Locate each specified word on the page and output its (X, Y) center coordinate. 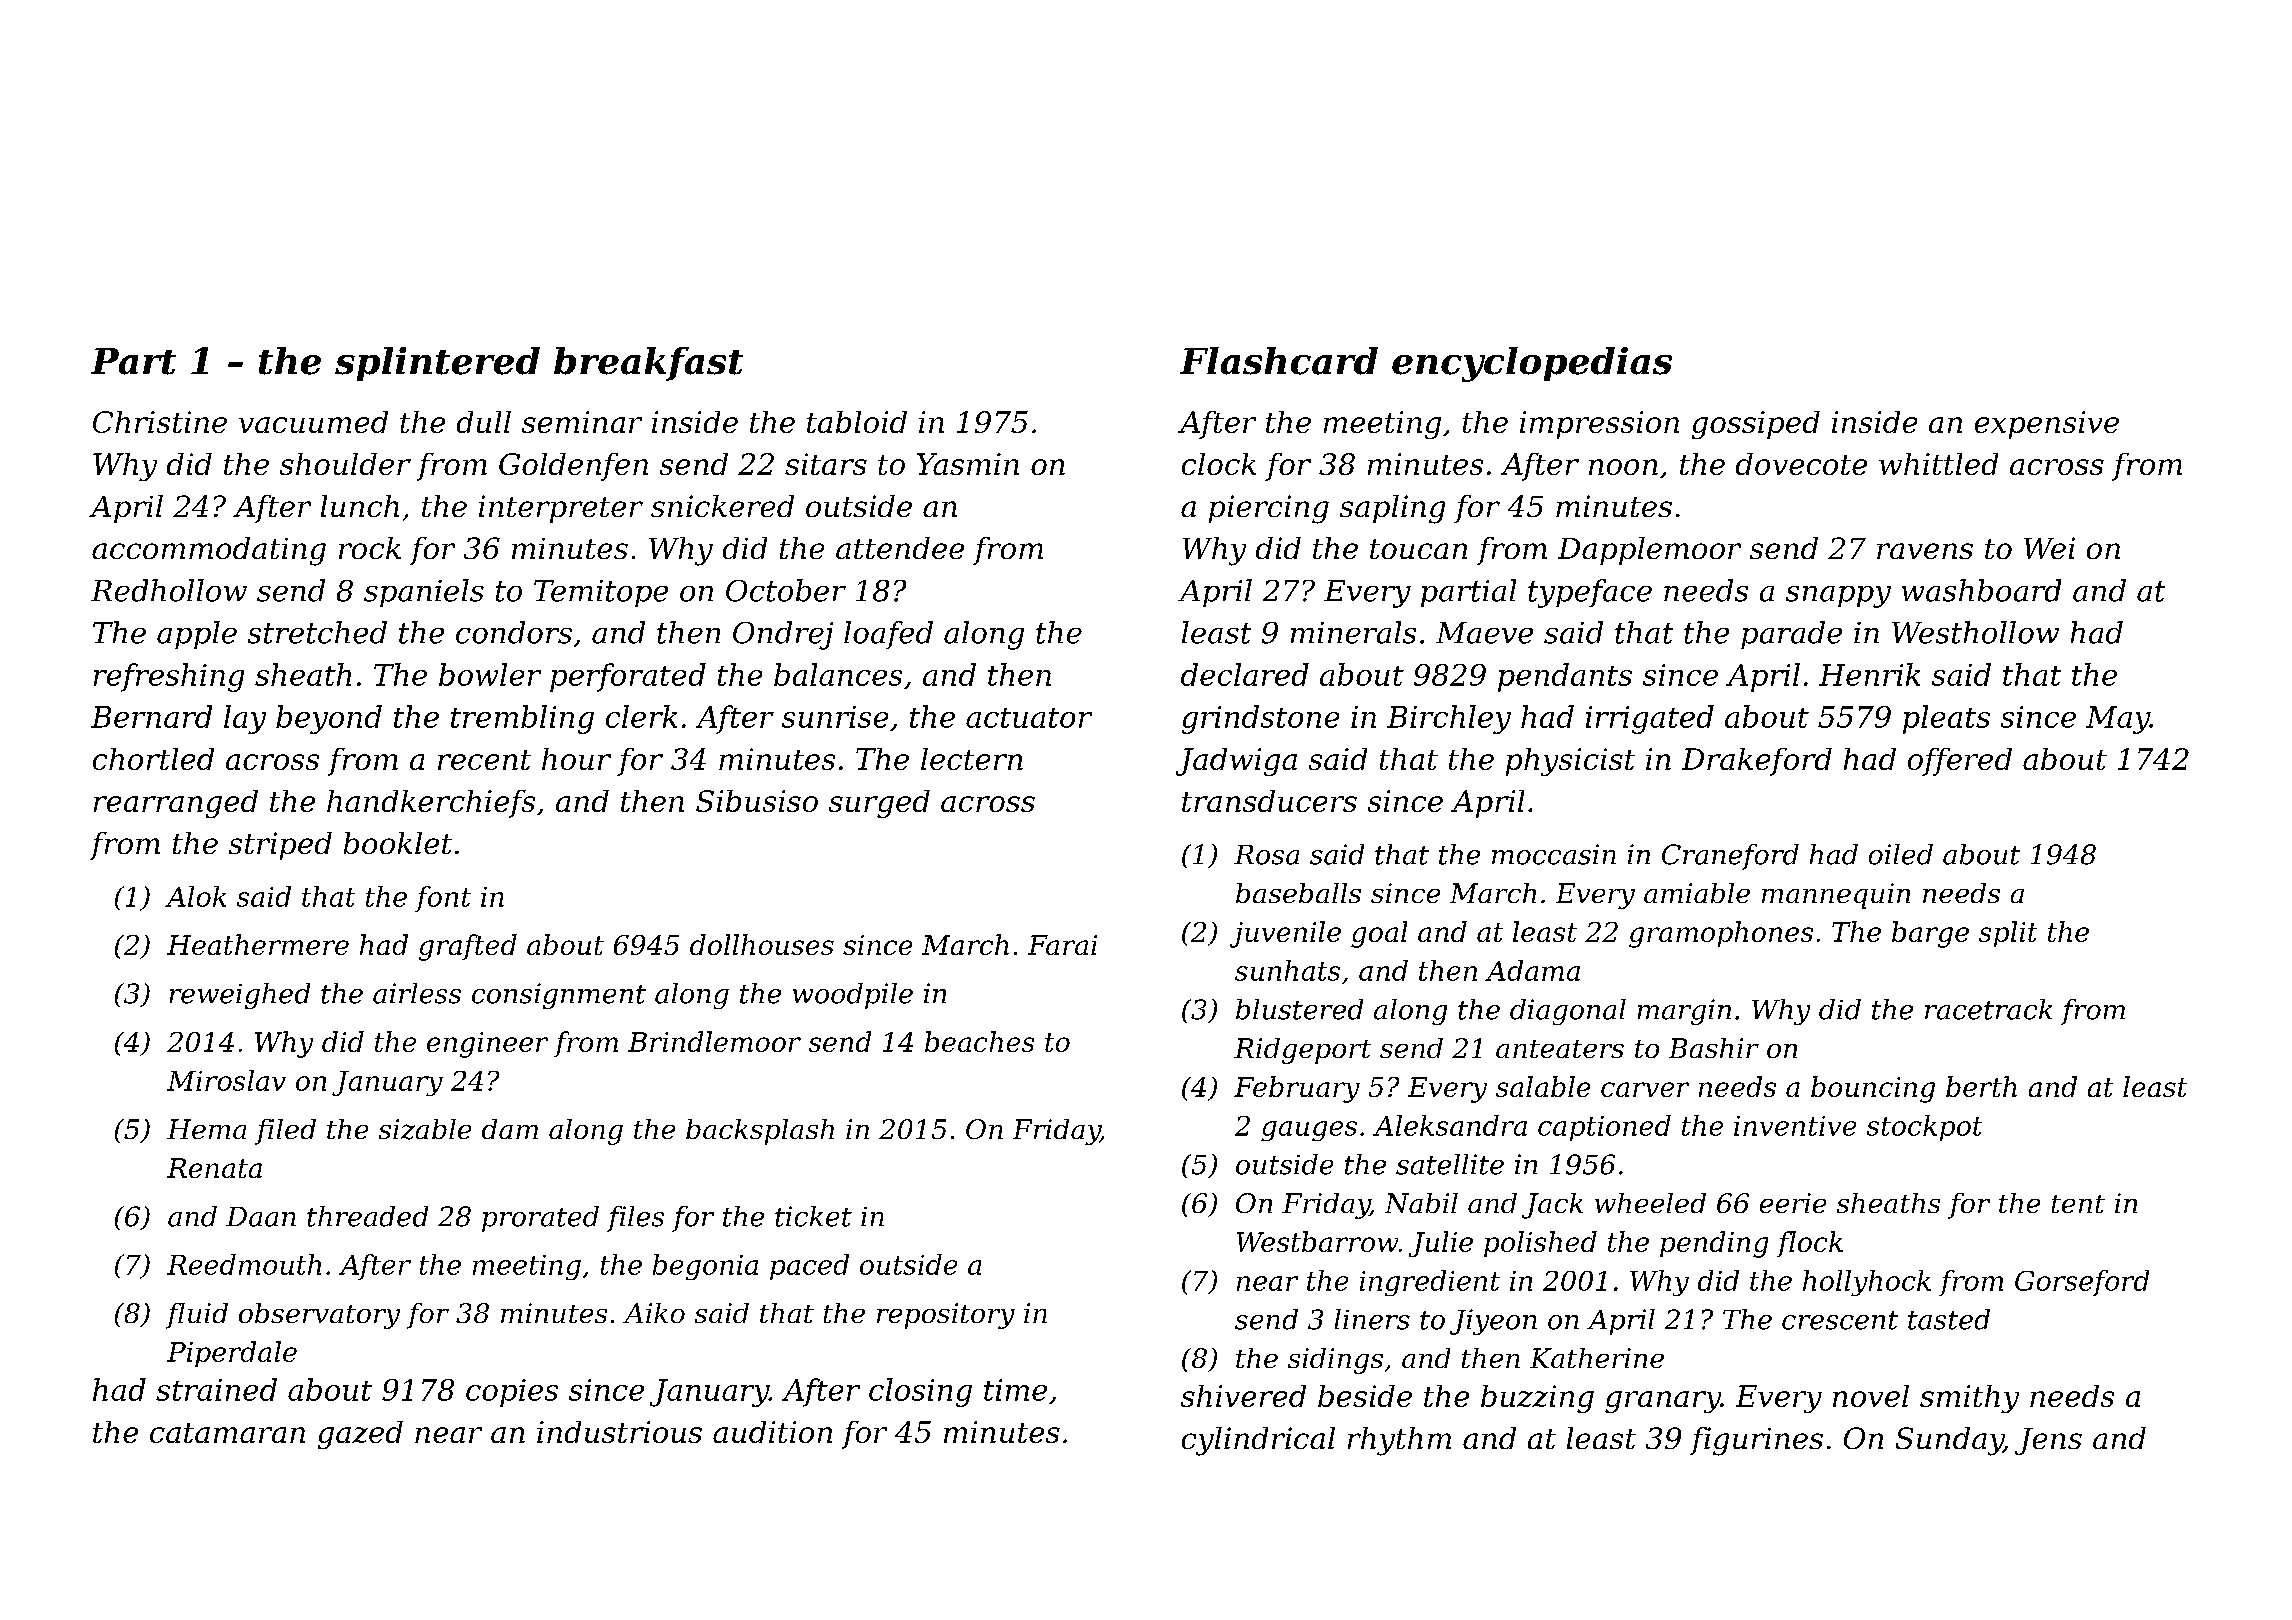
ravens (1925, 551)
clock (1219, 464)
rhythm (1399, 1441)
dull (484, 422)
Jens (2048, 1441)
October (786, 590)
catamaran (227, 1433)
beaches (979, 1041)
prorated (540, 1219)
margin (1684, 1012)
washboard (1981, 590)
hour (576, 759)
